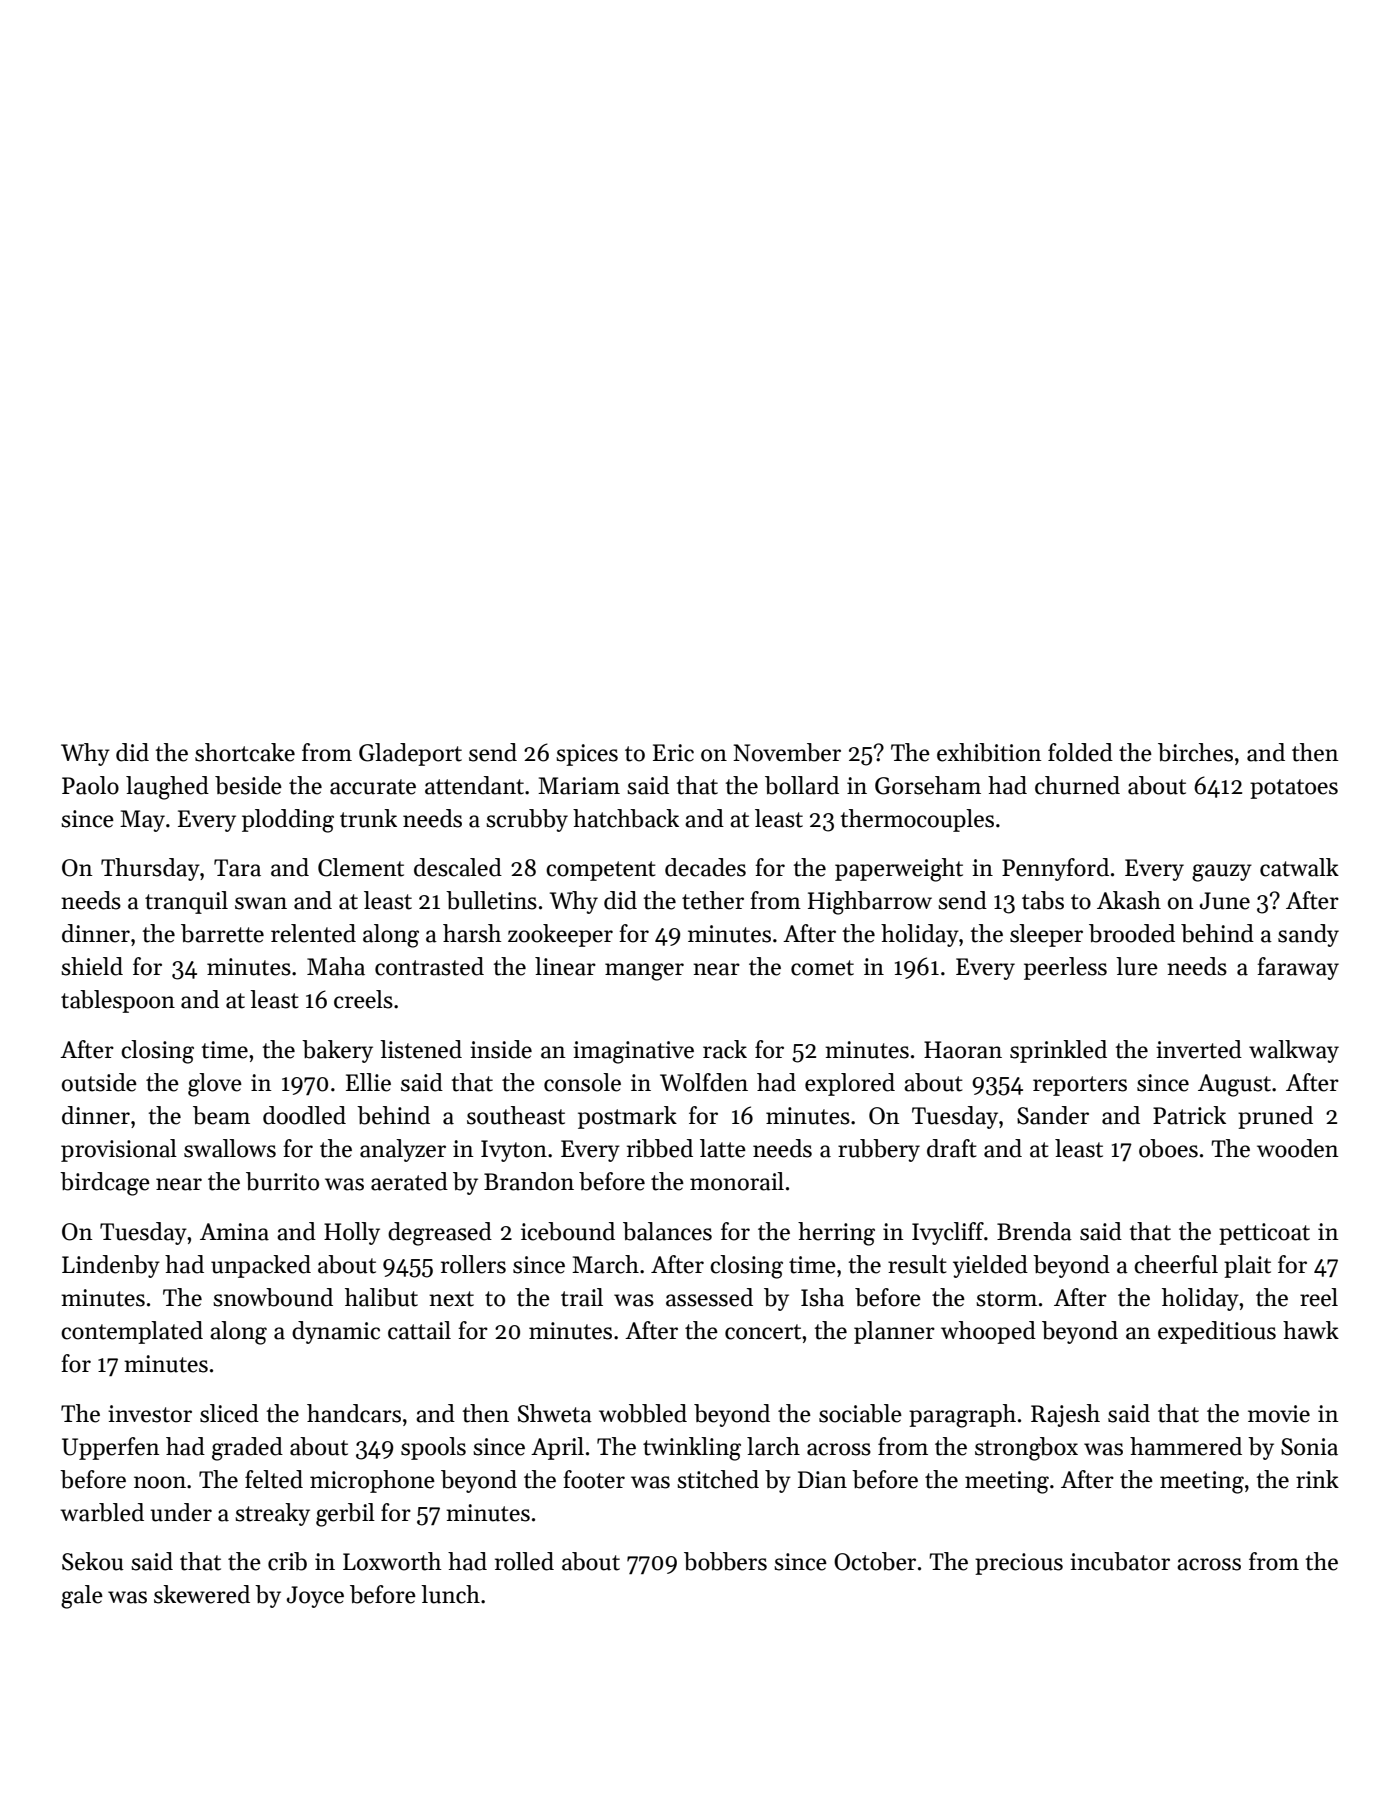  I want to click on May, so click(142, 821).
